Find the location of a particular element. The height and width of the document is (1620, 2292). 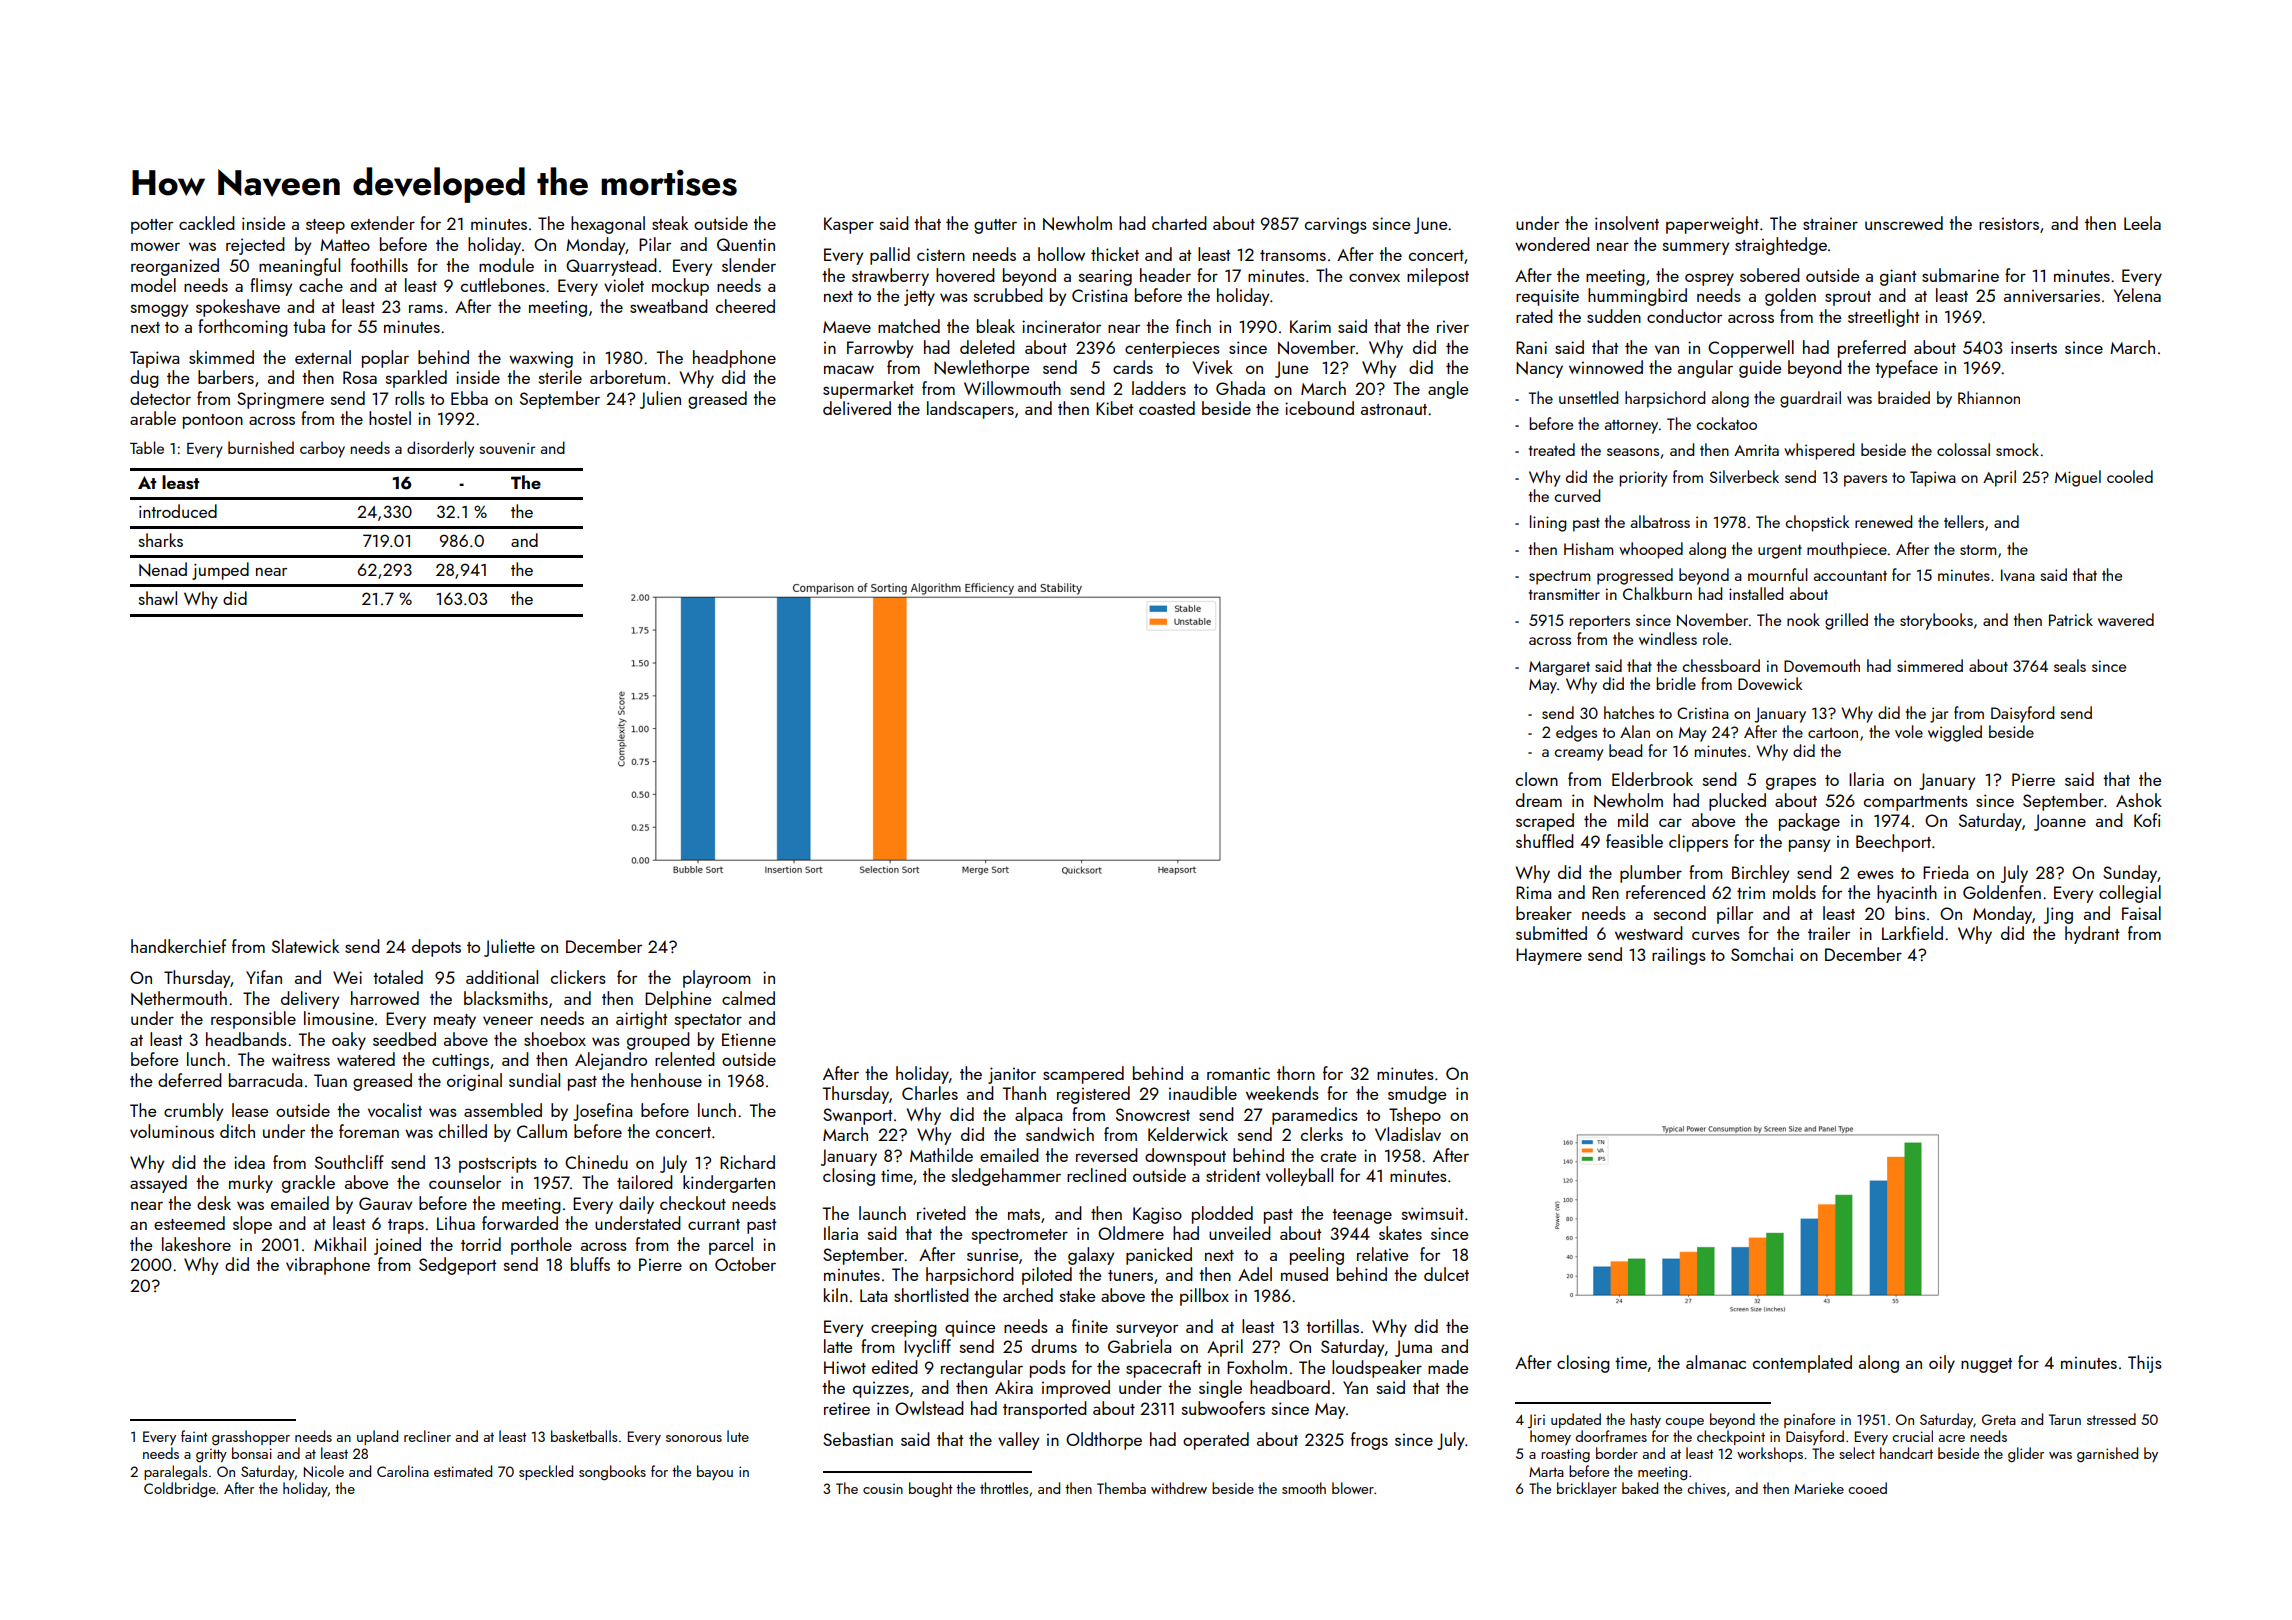

grilled is located at coordinates (1846, 621).
